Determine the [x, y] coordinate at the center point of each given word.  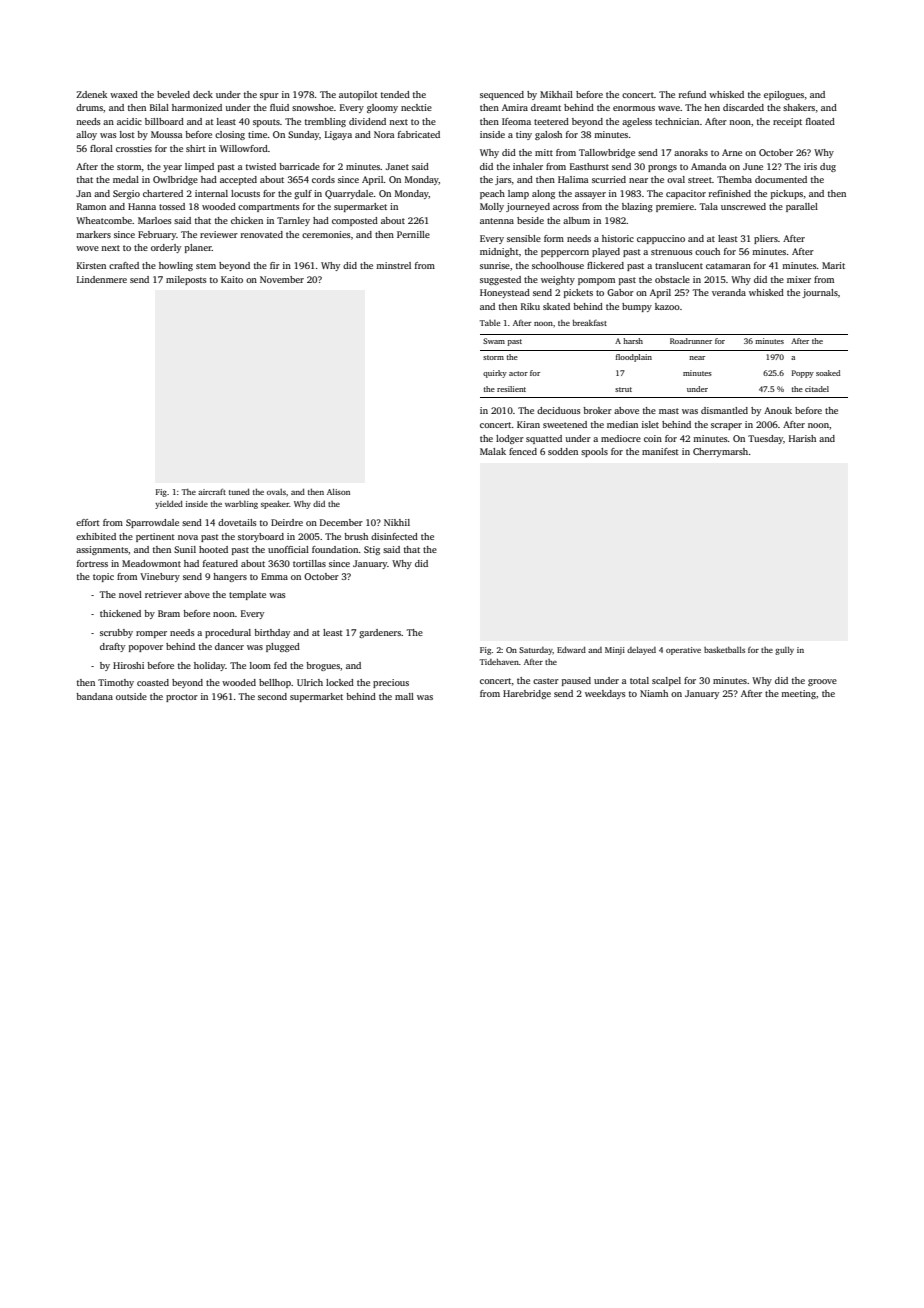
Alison [338, 492]
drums [89, 107]
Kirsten [91, 265]
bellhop [275, 683]
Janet [397, 166]
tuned [239, 492]
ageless [637, 122]
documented [781, 179]
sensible [524, 238]
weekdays [605, 694]
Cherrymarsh [720, 452]
